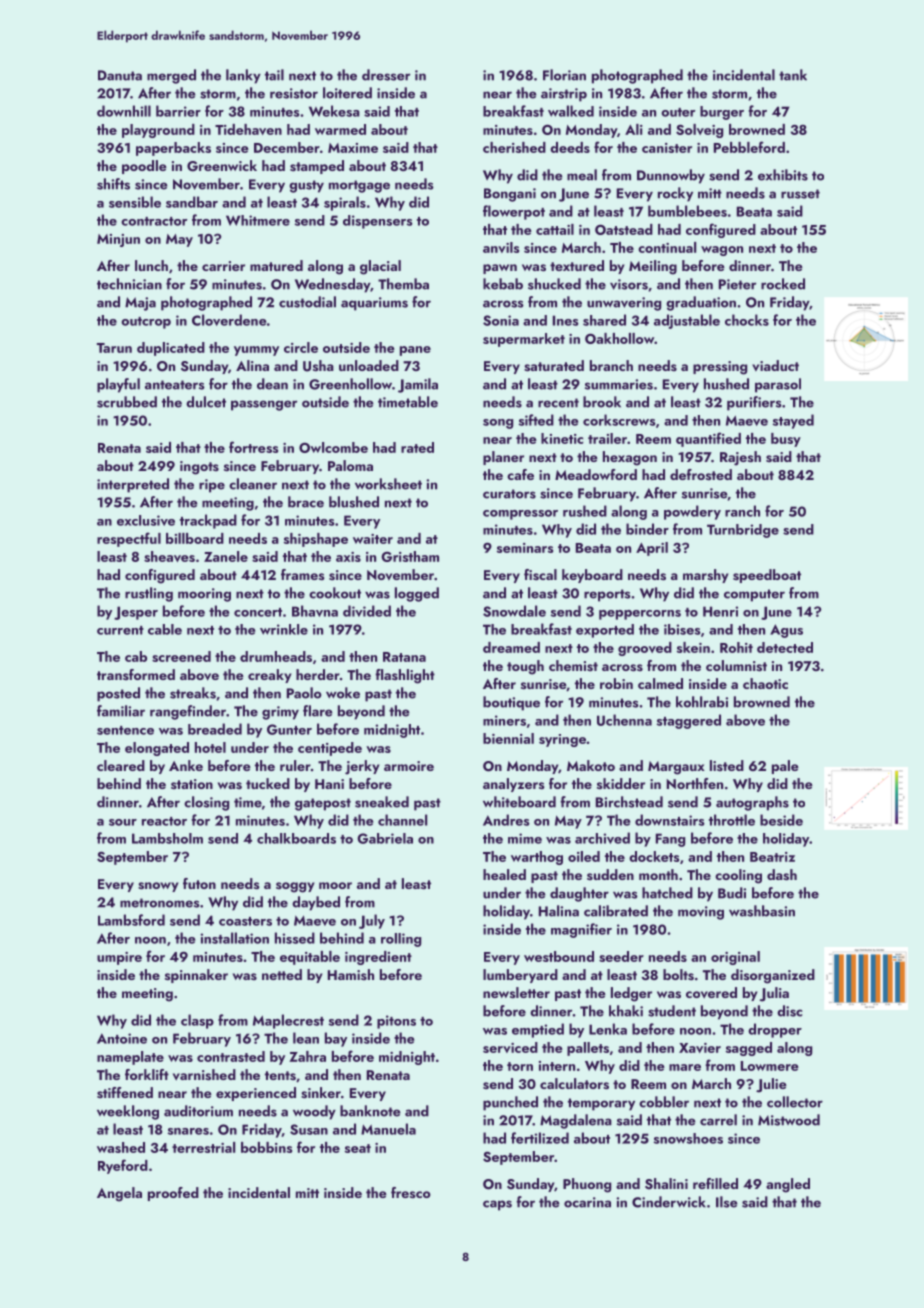 Image resolution: width=924 pixels, height=1308 pixels. Describe the element at coordinates (196, 976) in the screenshot. I see `spinnaker` at that location.
